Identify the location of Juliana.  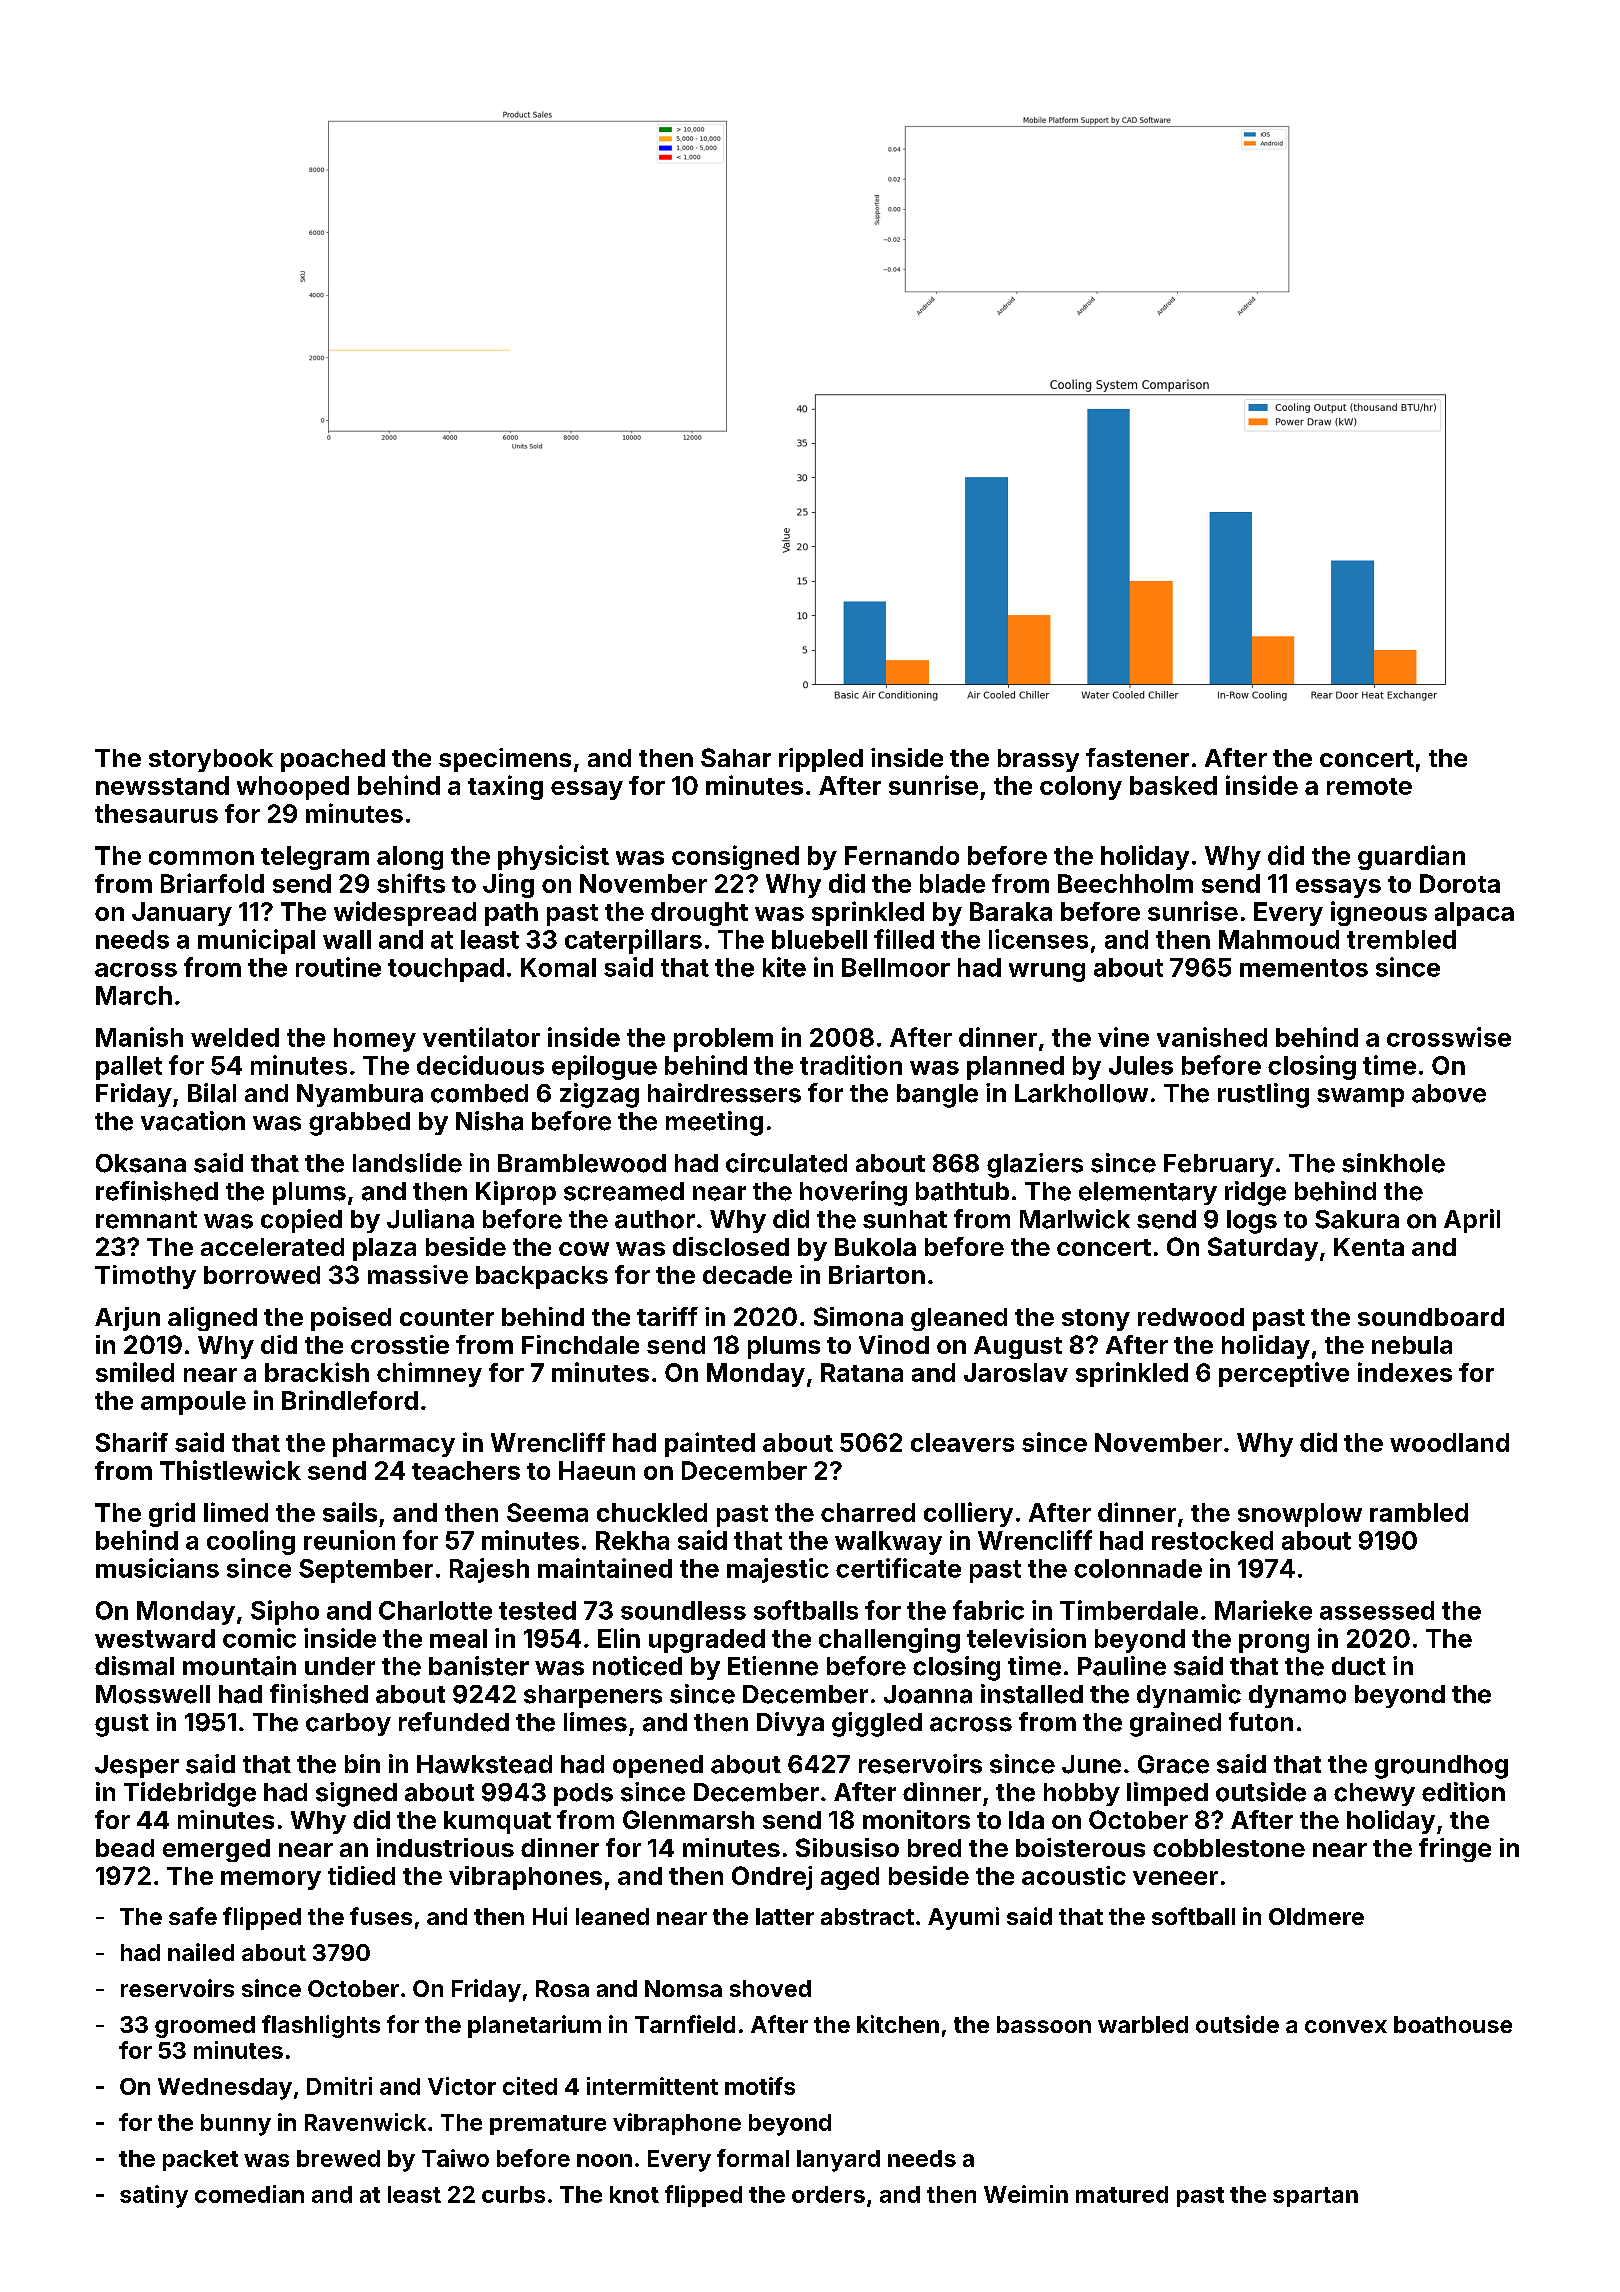
(430, 1219).
